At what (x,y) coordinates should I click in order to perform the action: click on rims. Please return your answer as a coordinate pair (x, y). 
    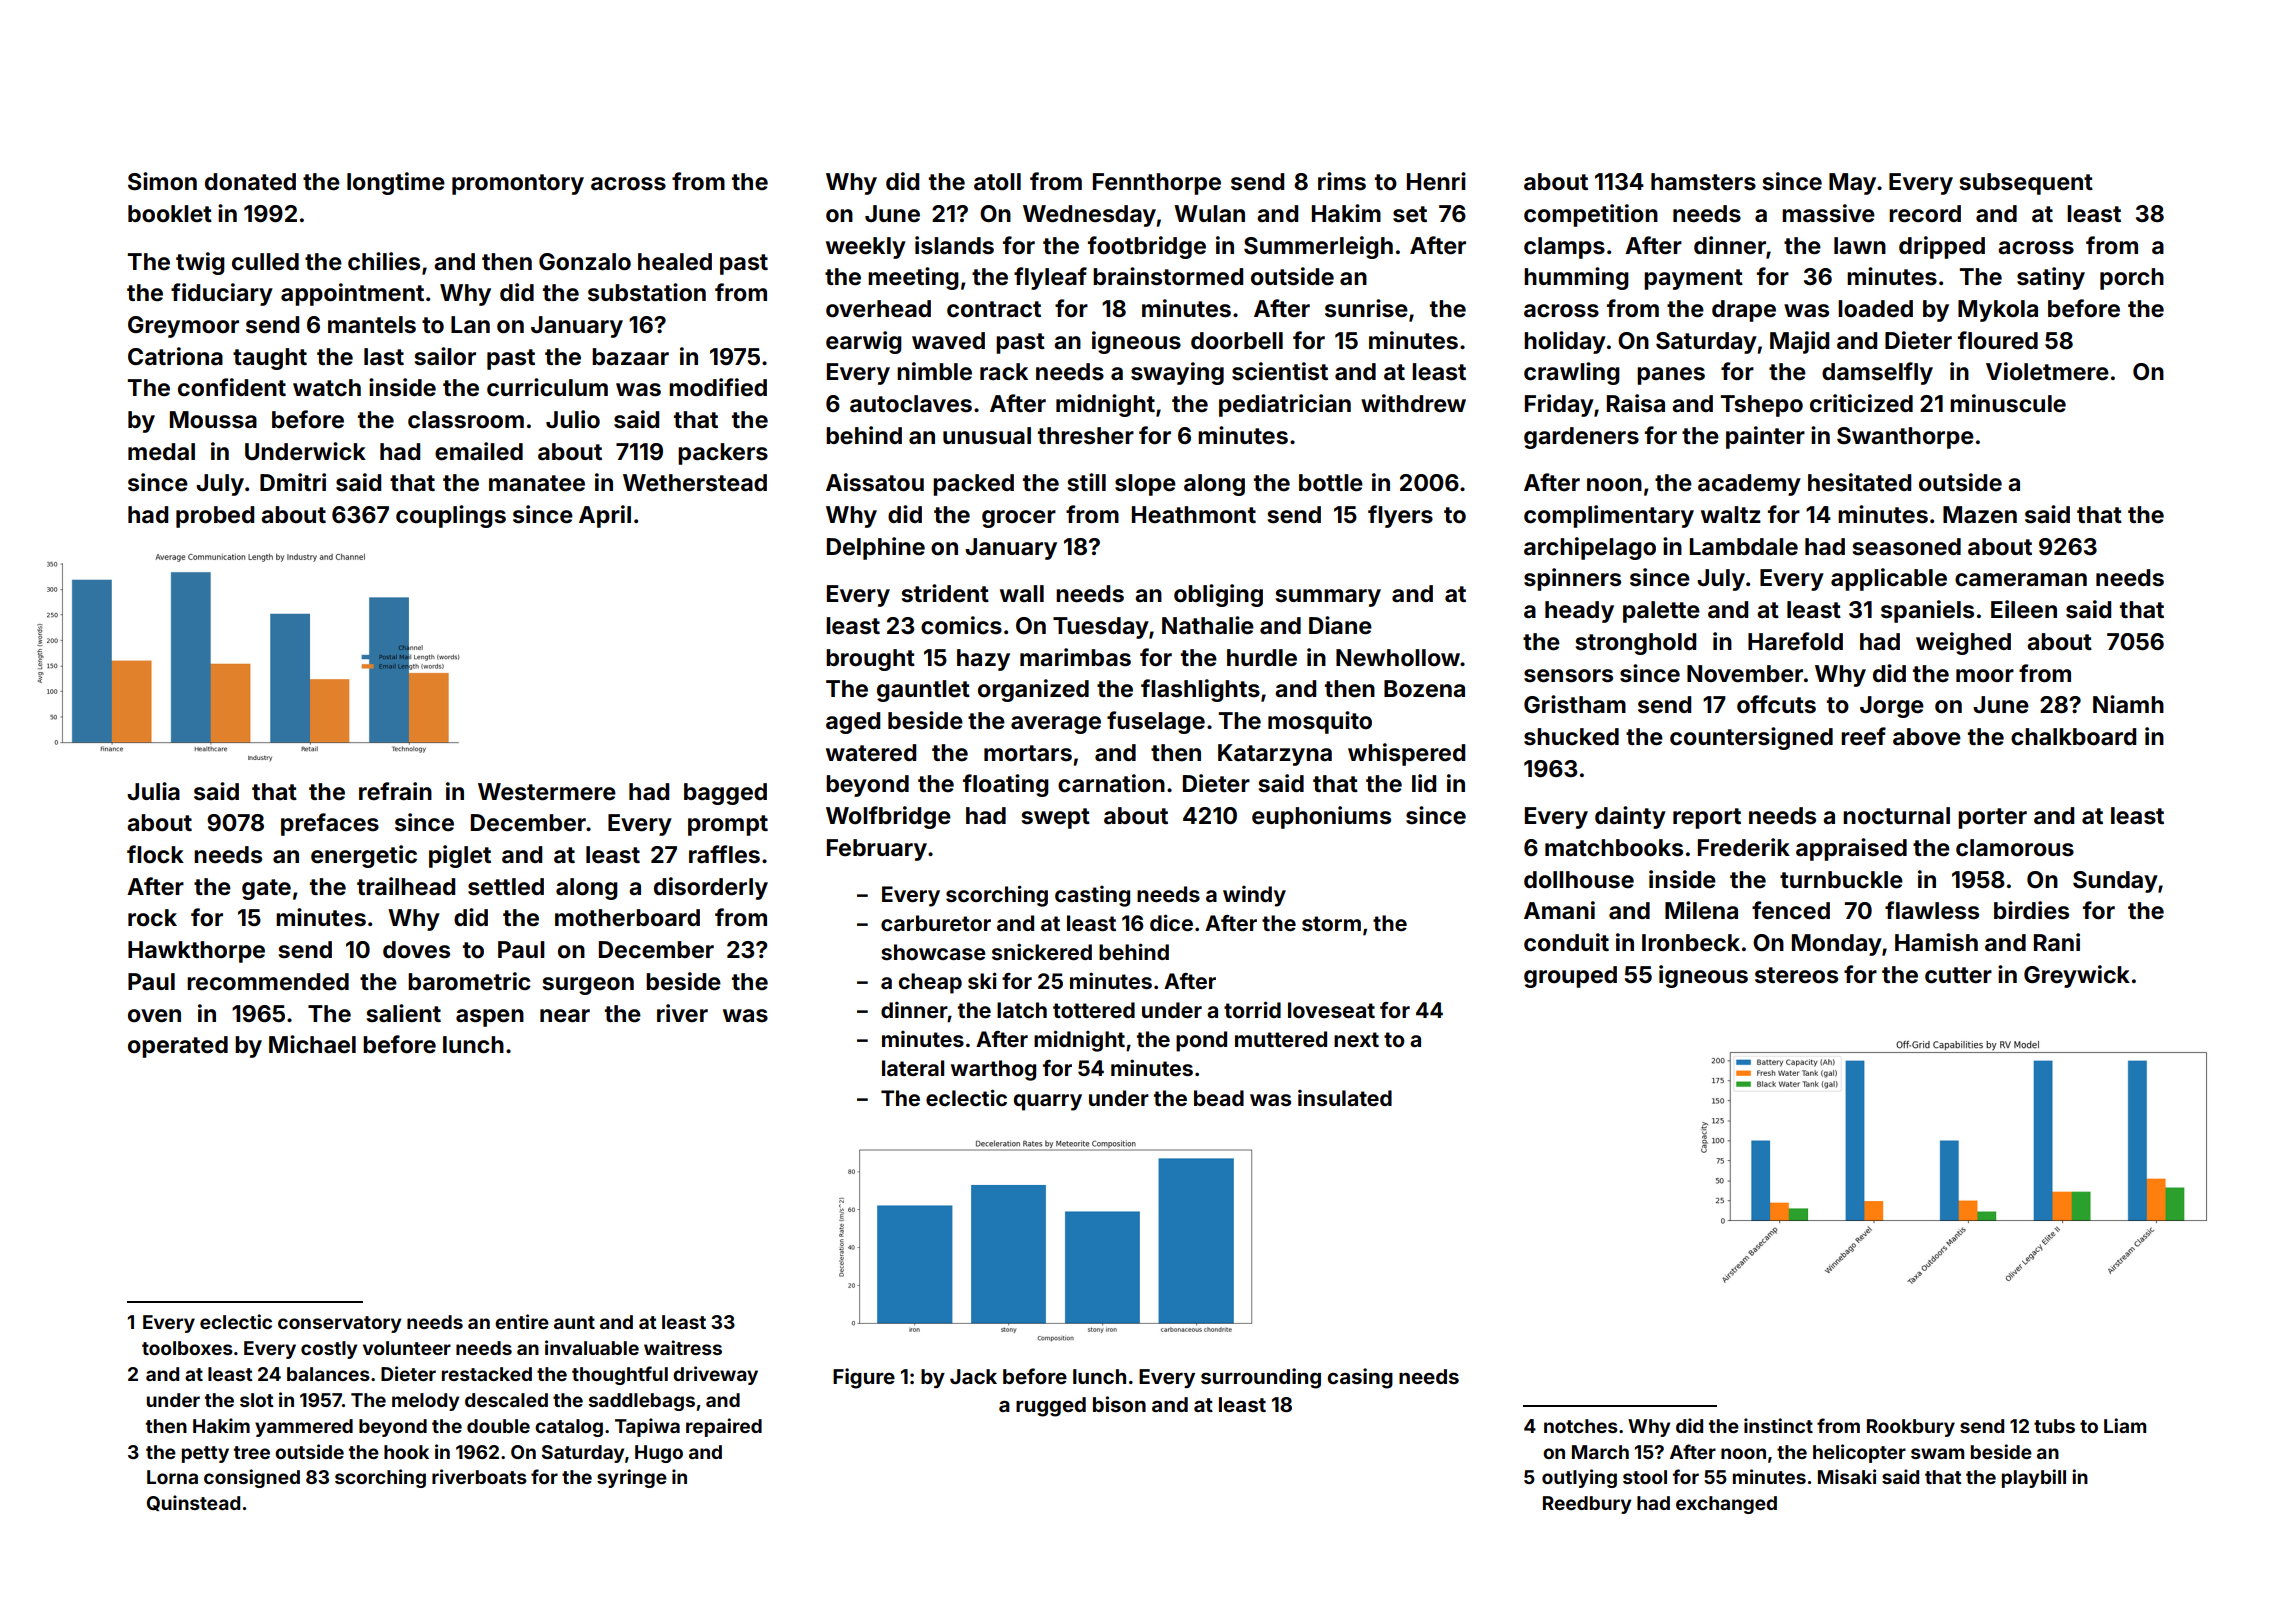
    Looking at the image, I should click on (1342, 181).
